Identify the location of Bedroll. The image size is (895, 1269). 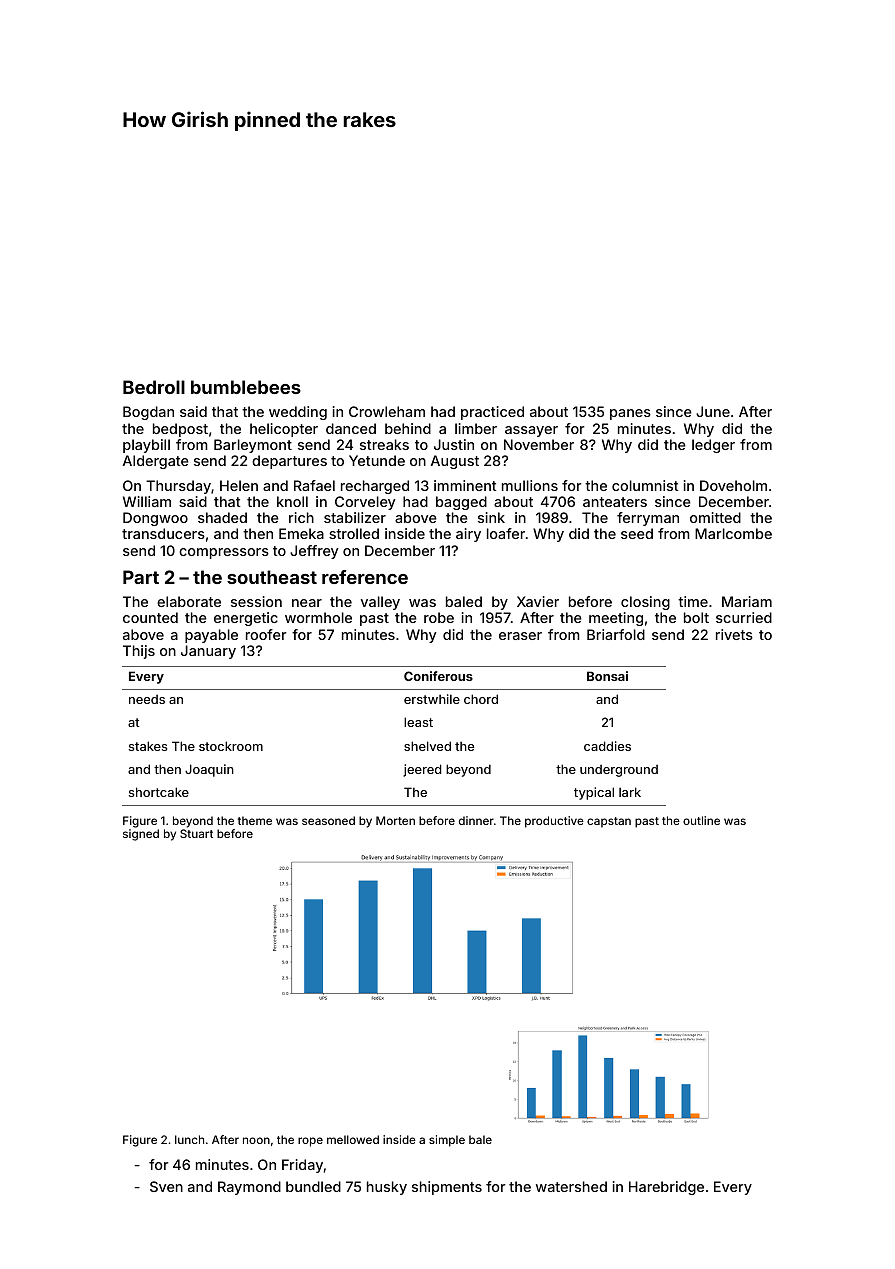
(154, 387).
